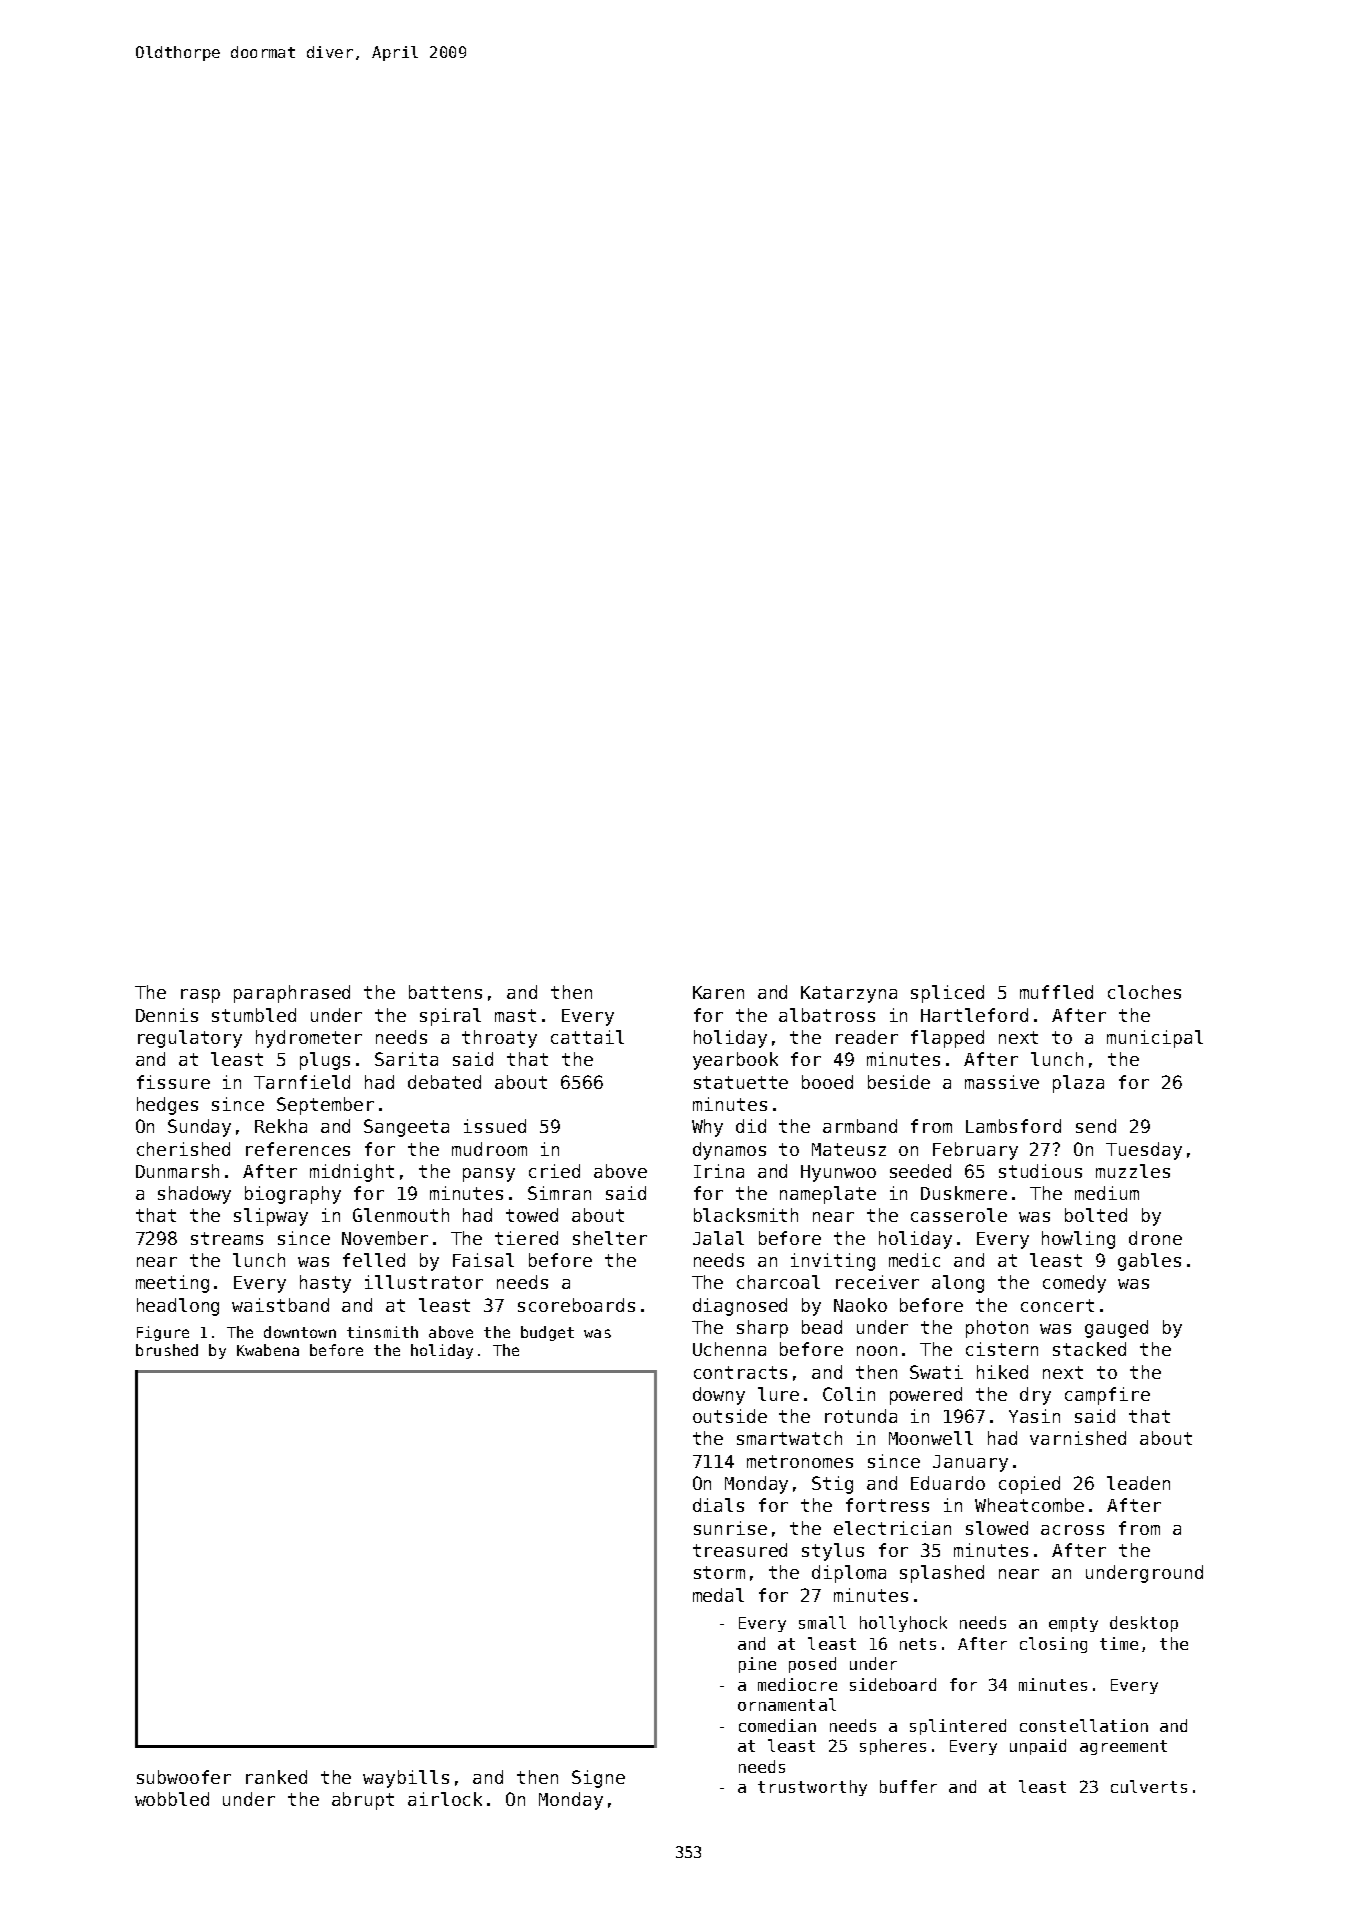  What do you see at coordinates (1056, 992) in the page?
I see `muffled` at bounding box center [1056, 992].
